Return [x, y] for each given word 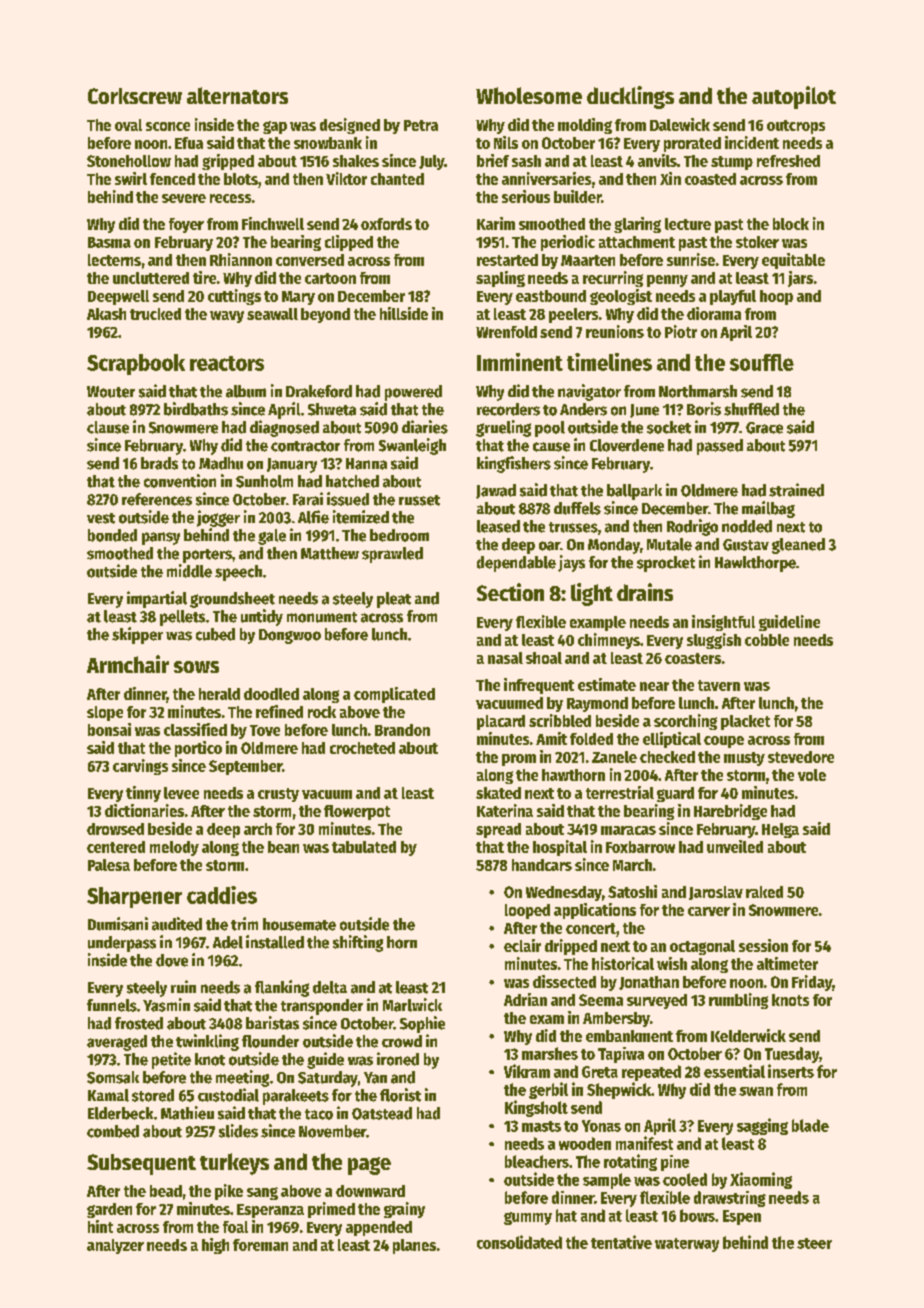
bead [166, 1191]
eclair [522, 945]
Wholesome [529, 95]
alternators [237, 95]
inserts [791, 1071]
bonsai [109, 729]
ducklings [630, 97]
